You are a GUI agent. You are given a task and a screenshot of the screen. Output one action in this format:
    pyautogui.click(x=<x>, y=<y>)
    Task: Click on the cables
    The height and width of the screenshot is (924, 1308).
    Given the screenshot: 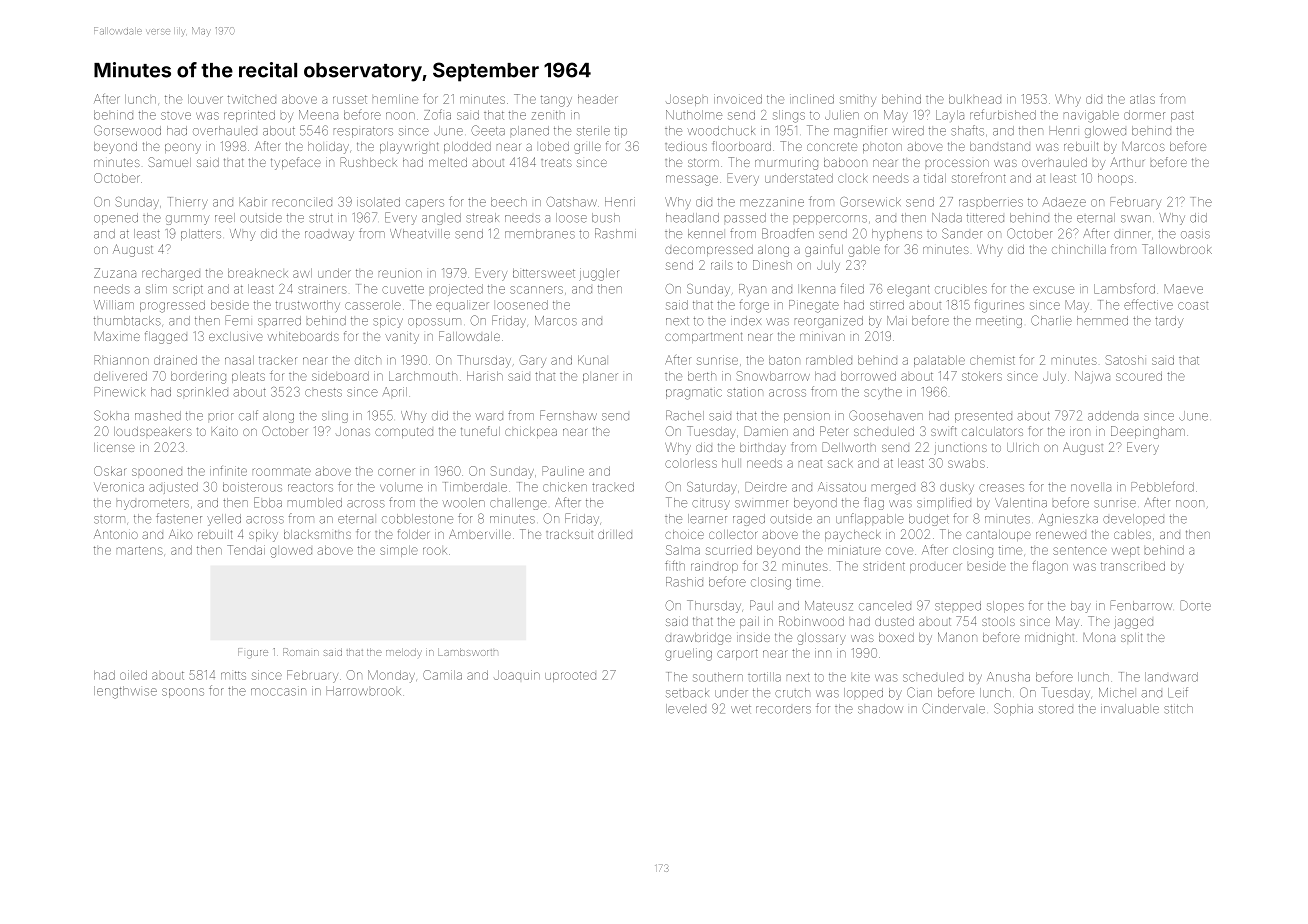 What is the action you would take?
    pyautogui.click(x=1132, y=534)
